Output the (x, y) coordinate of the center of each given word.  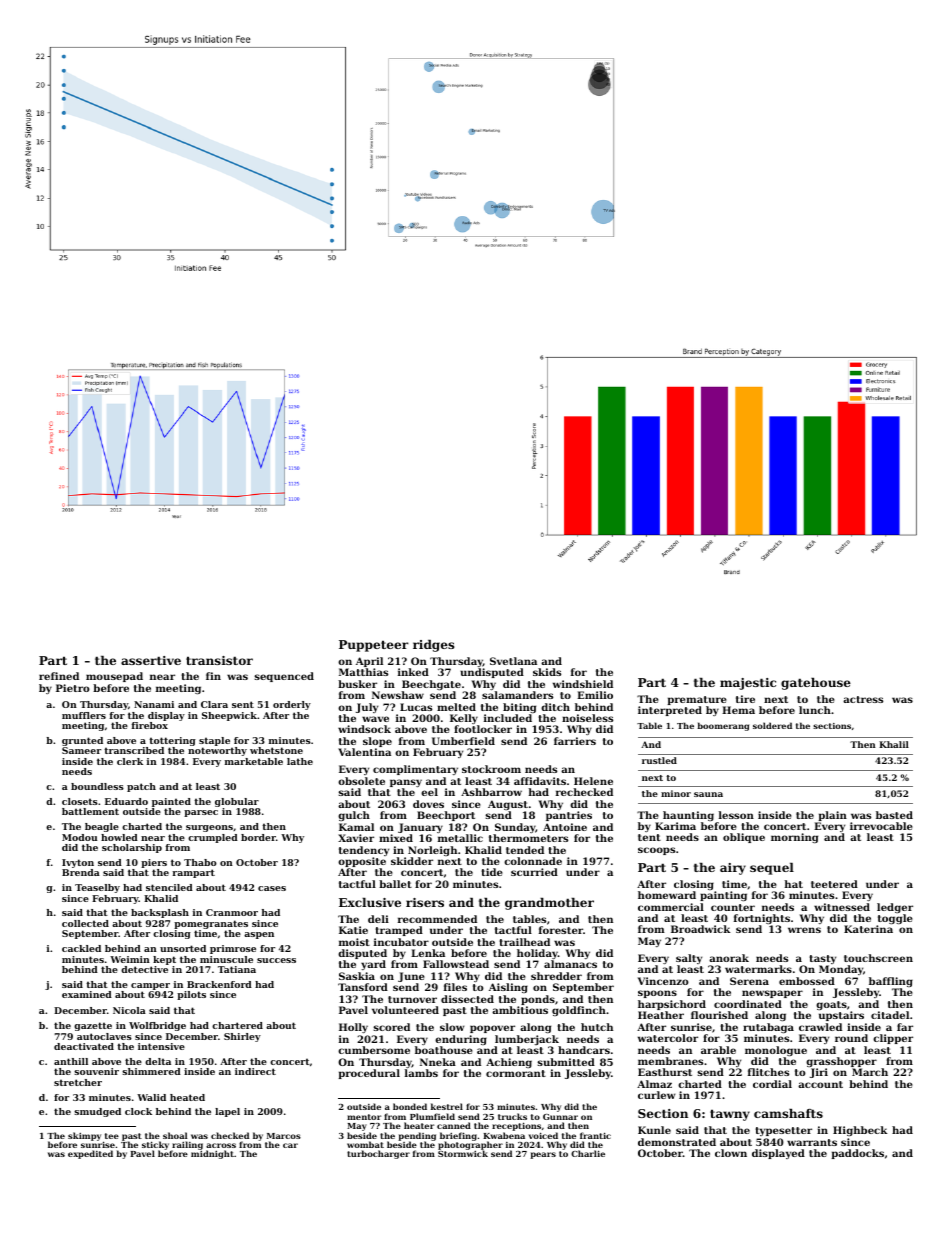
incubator (401, 942)
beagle (102, 827)
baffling (891, 982)
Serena (749, 981)
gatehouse (816, 684)
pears (543, 1155)
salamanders (517, 695)
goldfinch (579, 1011)
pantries (569, 816)
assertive (151, 660)
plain (832, 816)
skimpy (84, 1136)
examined (87, 994)
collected (85, 923)
